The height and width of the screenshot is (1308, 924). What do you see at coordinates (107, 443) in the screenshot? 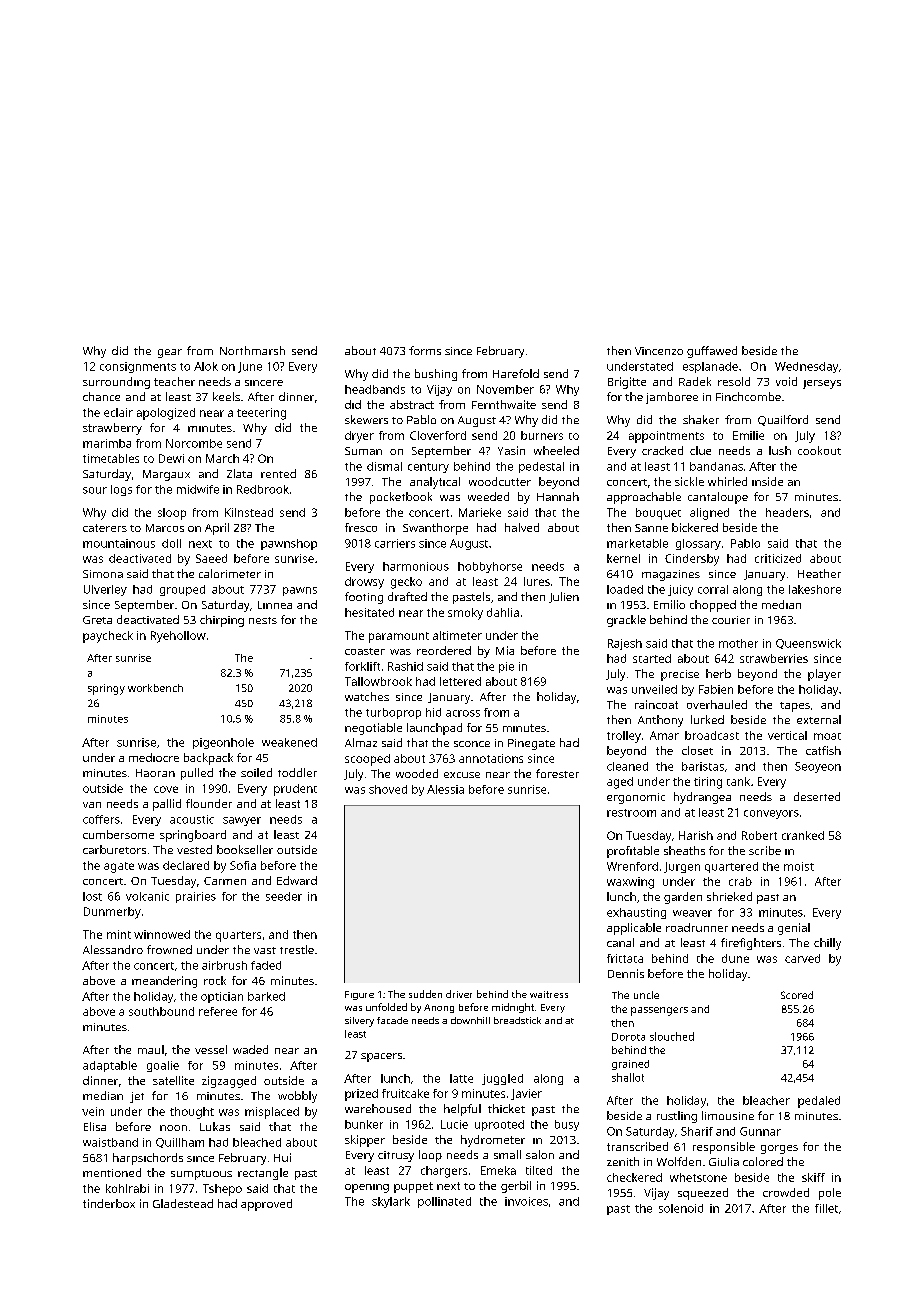
I see `marimba` at bounding box center [107, 443].
